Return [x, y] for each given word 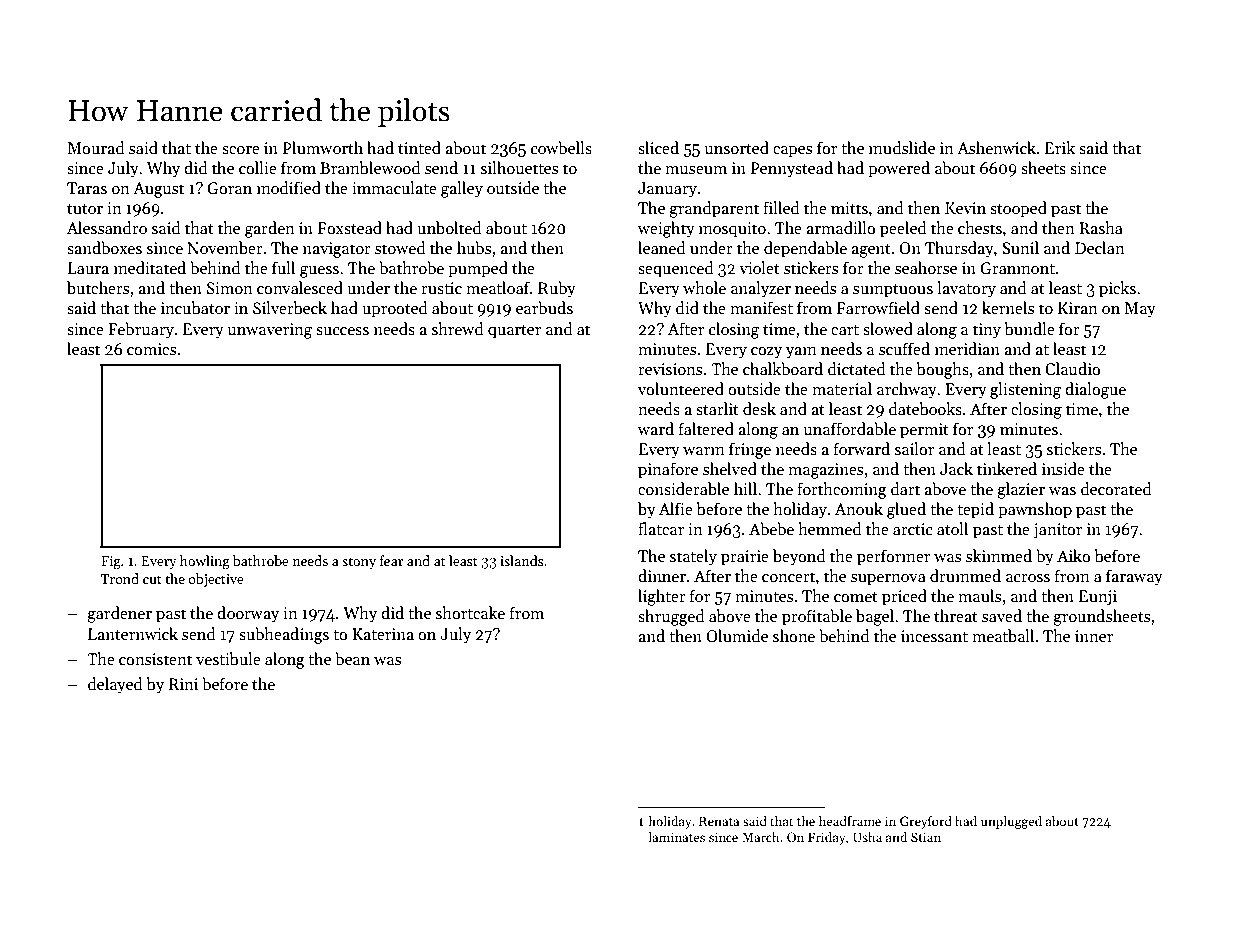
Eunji [1098, 598]
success [342, 331]
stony [359, 563]
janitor [1057, 531]
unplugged [1011, 822]
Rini [183, 684]
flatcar [661, 528]
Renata [719, 821]
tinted [419, 147]
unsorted [737, 147]
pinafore [668, 470]
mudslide [902, 147]
